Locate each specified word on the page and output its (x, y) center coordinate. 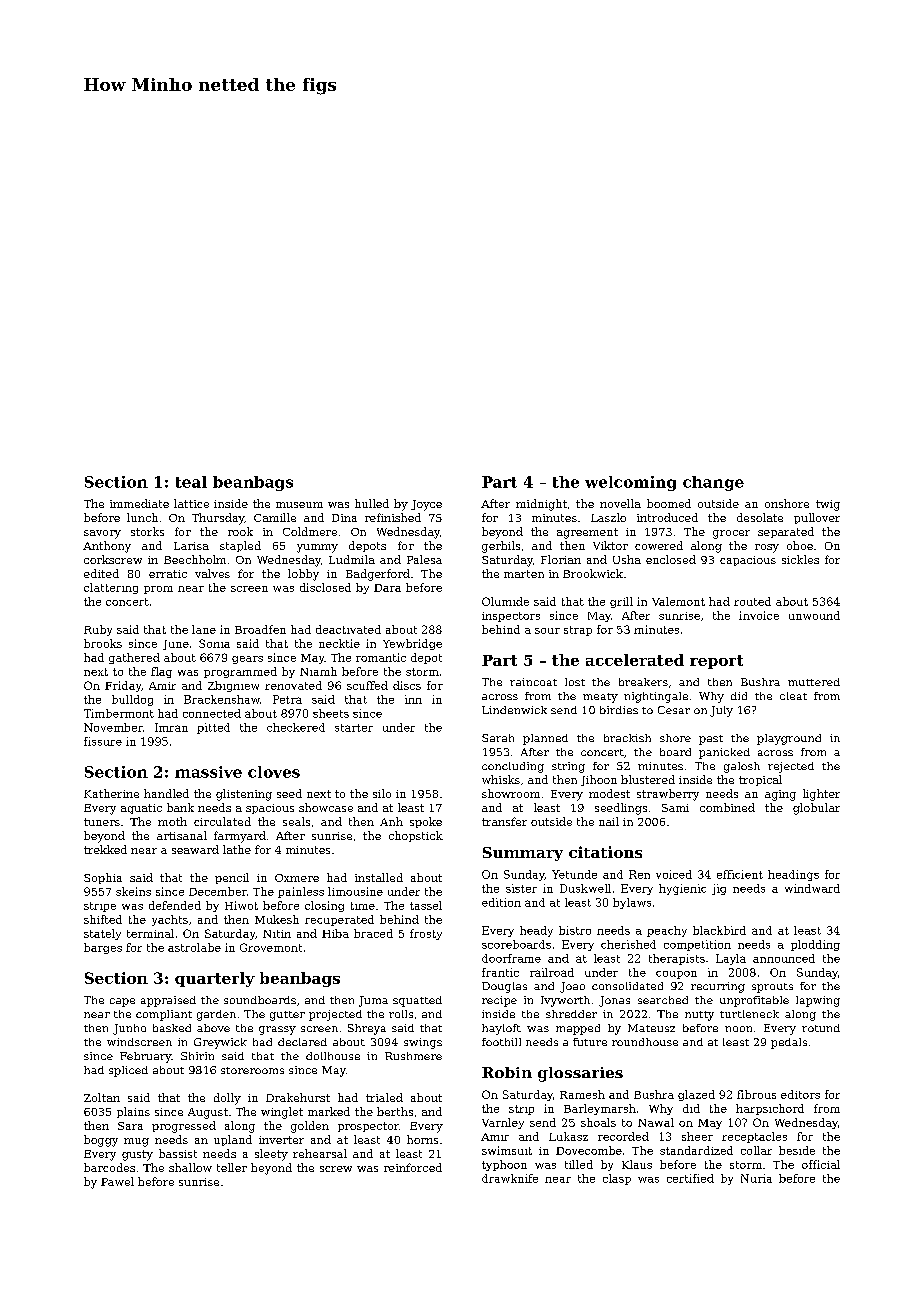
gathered (134, 658)
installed (379, 877)
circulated (222, 821)
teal (191, 482)
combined (727, 807)
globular (816, 809)
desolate (760, 517)
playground (789, 739)
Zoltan (102, 1097)
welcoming (630, 483)
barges (103, 948)
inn (413, 699)
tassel (426, 905)
